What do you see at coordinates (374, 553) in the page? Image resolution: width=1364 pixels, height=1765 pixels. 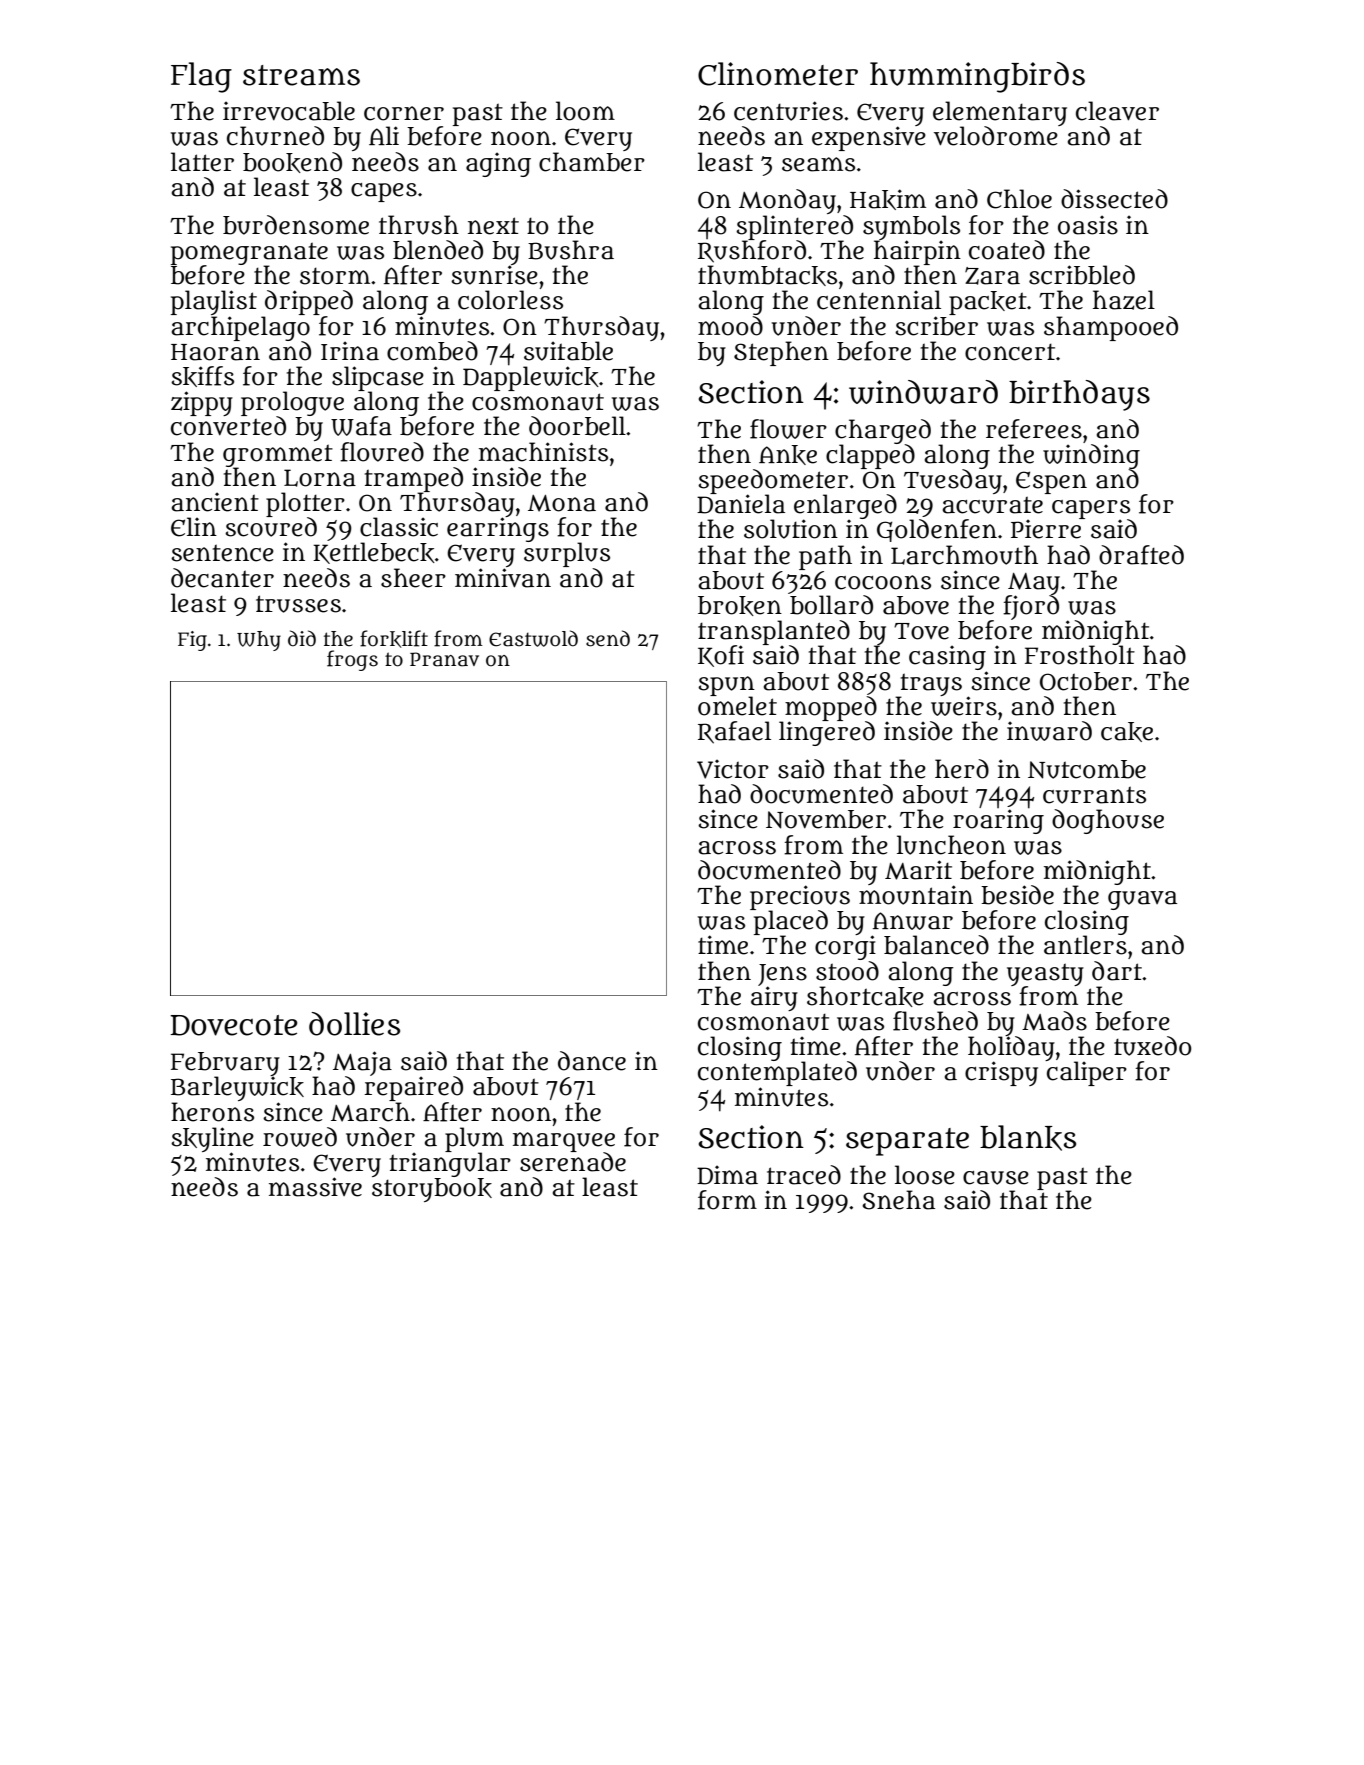 I see `Kettlebeck` at bounding box center [374, 553].
